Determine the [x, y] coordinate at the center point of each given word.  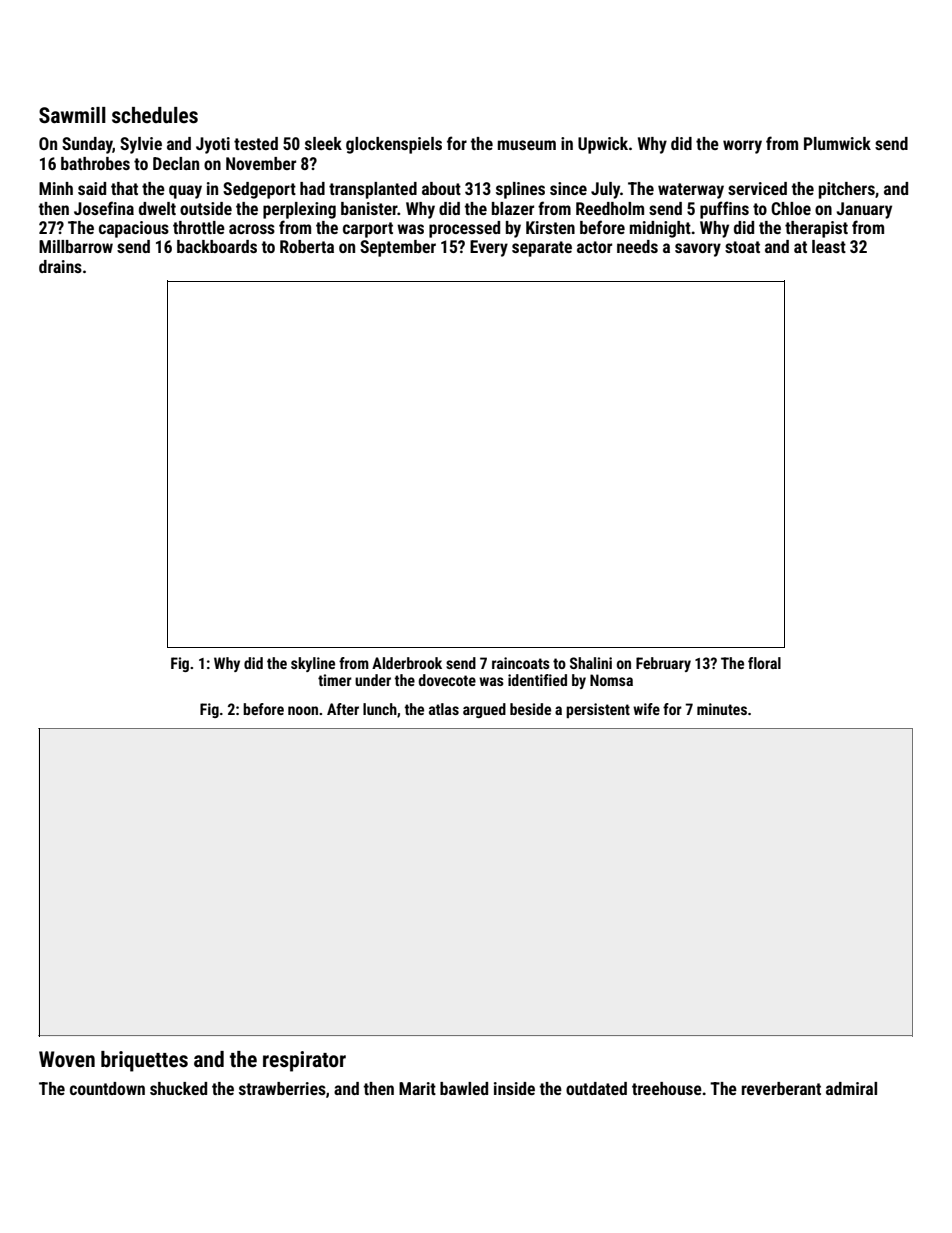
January [864, 210]
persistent [598, 710]
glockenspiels [394, 145]
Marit [417, 1088]
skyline [313, 664]
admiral [851, 1088]
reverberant [781, 1088]
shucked [178, 1088]
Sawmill [72, 115]
